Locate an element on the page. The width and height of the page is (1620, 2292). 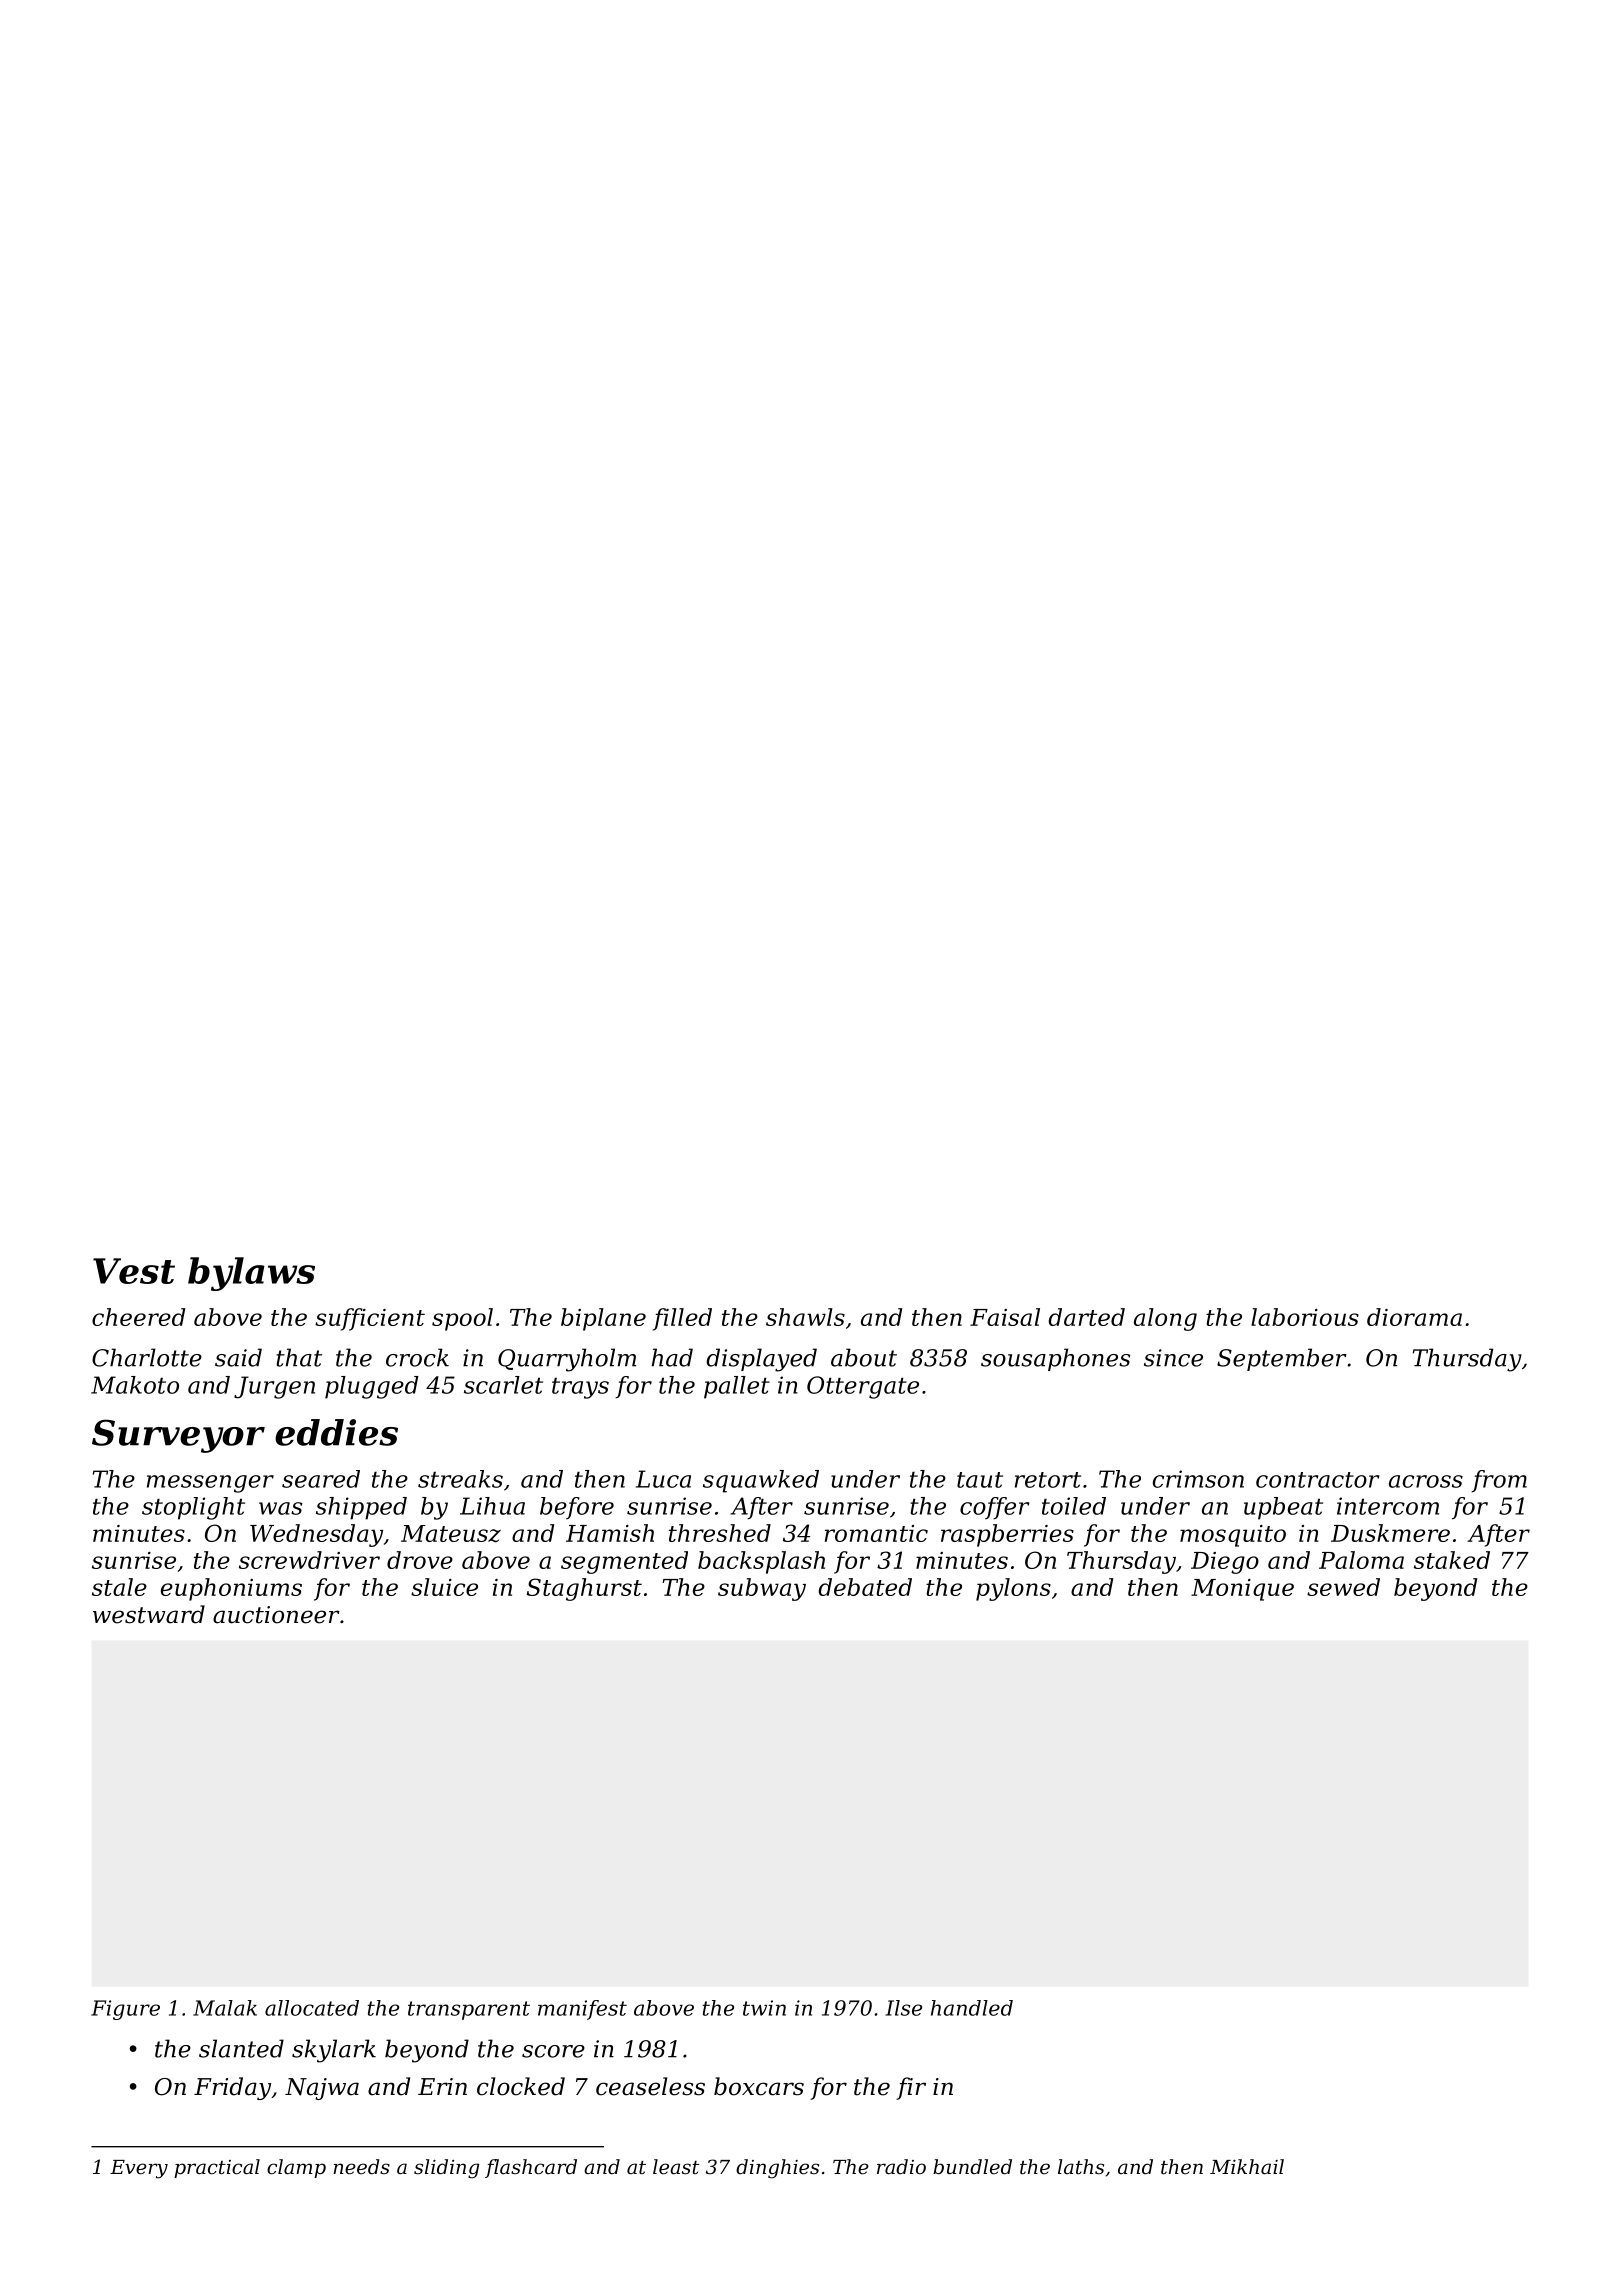
shawls is located at coordinates (805, 1317).
